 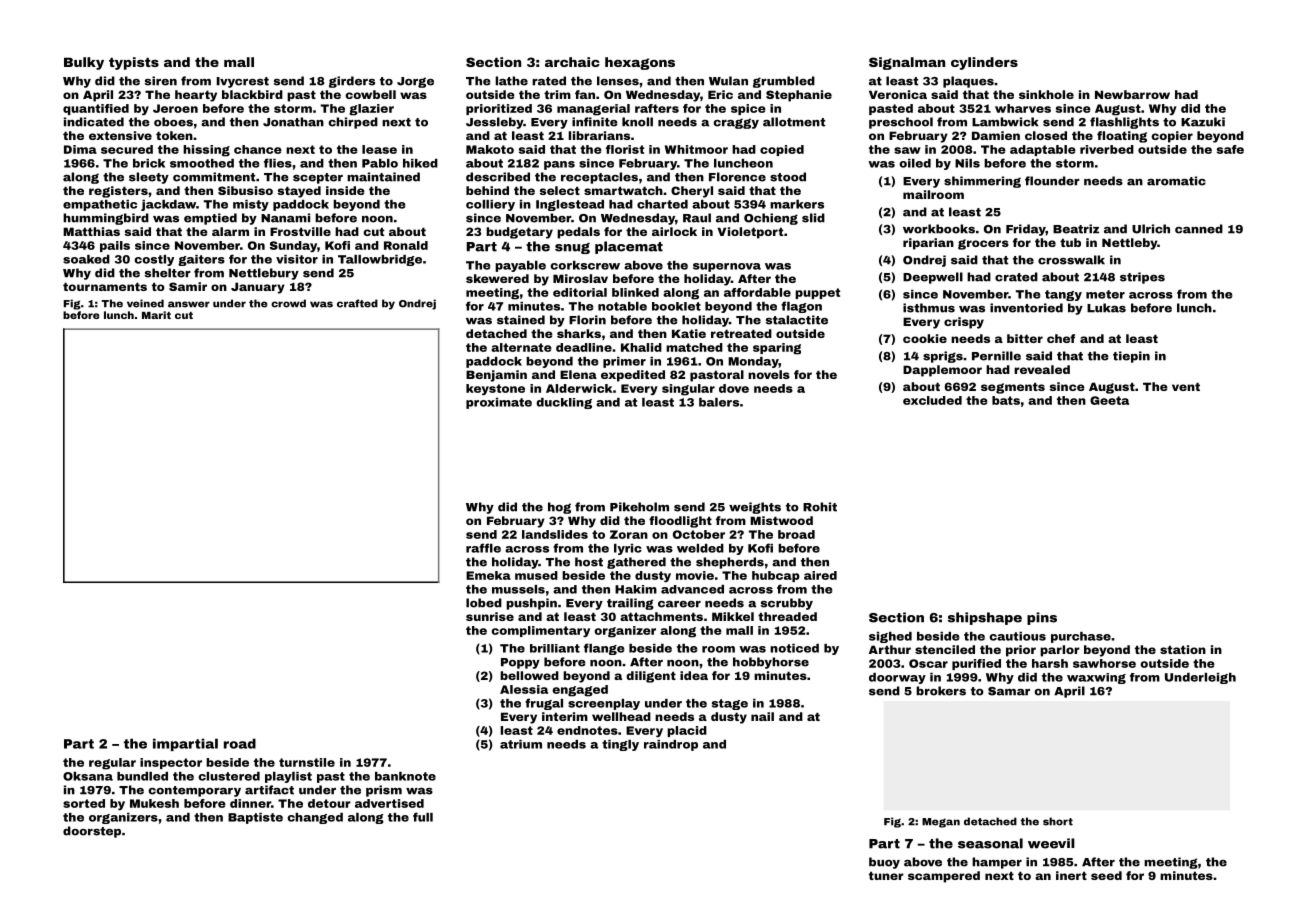 What do you see at coordinates (982, 182) in the page?
I see `shimmering` at bounding box center [982, 182].
